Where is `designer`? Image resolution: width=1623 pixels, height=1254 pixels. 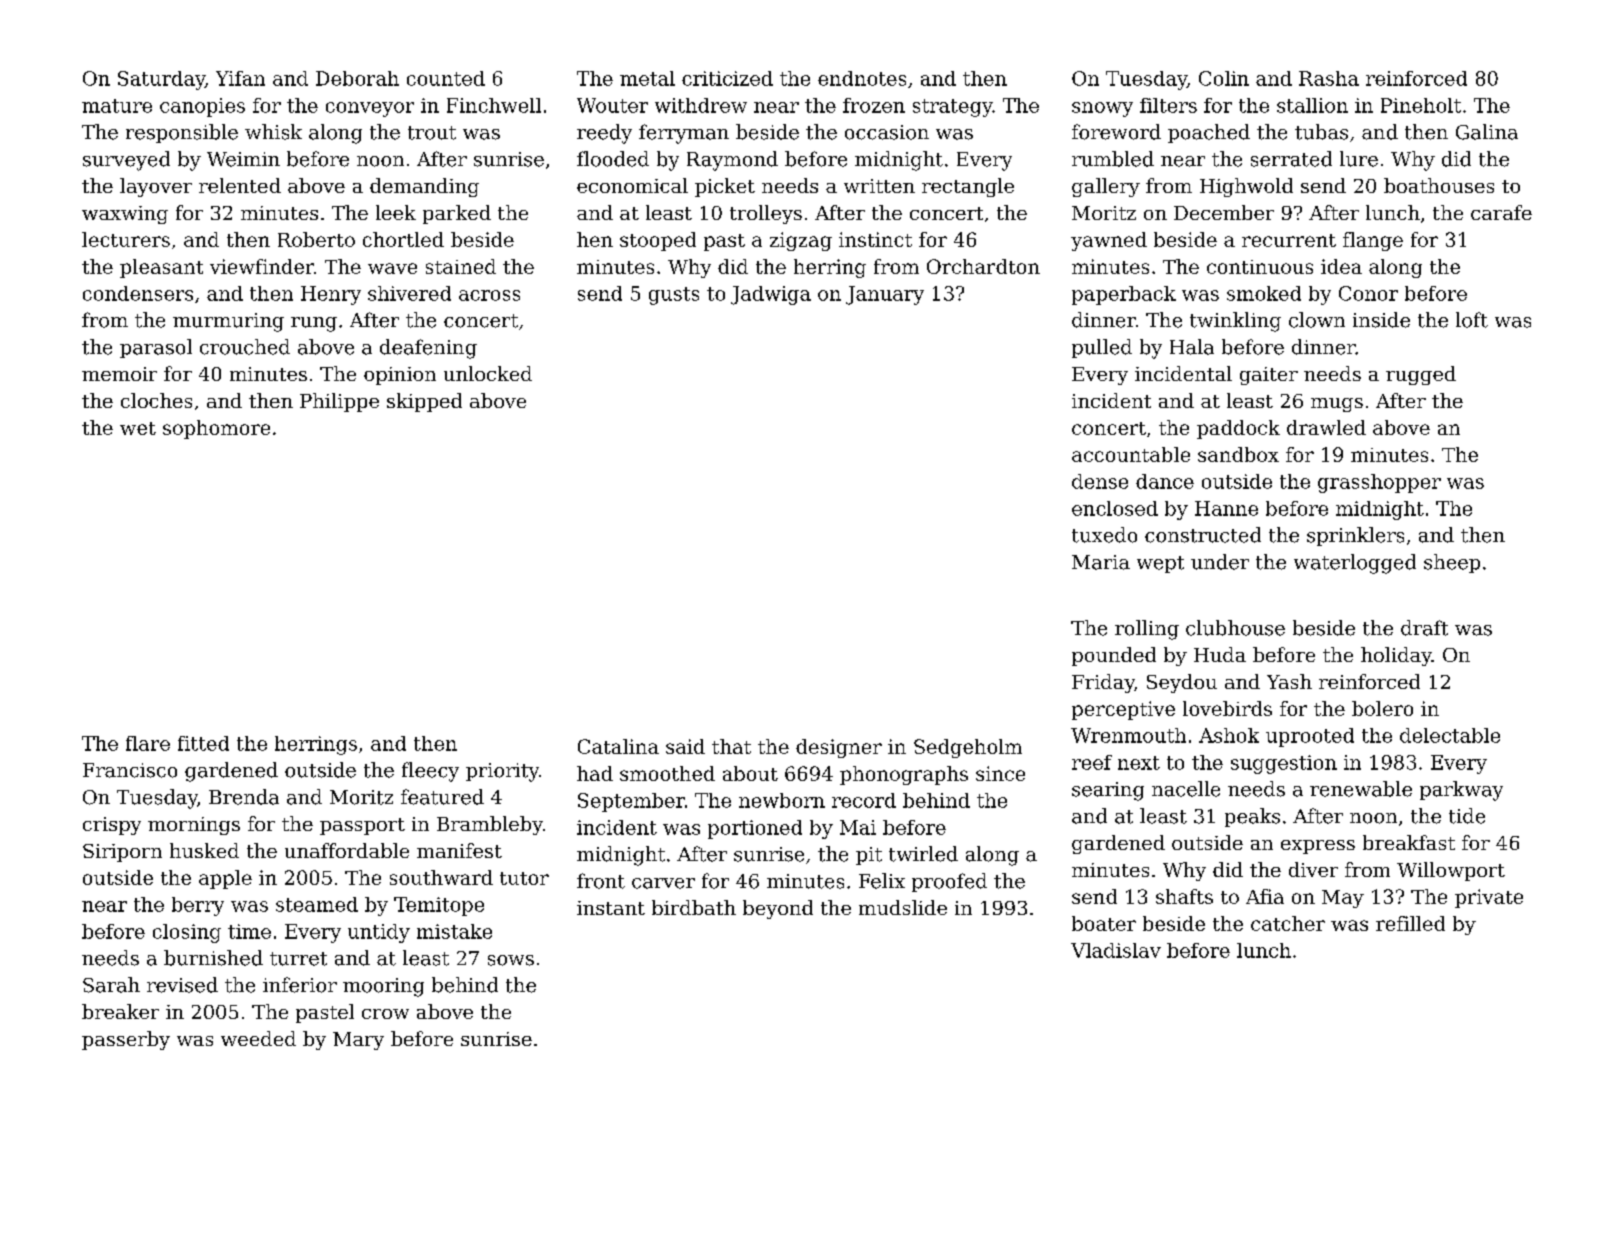 designer is located at coordinates (839, 748).
